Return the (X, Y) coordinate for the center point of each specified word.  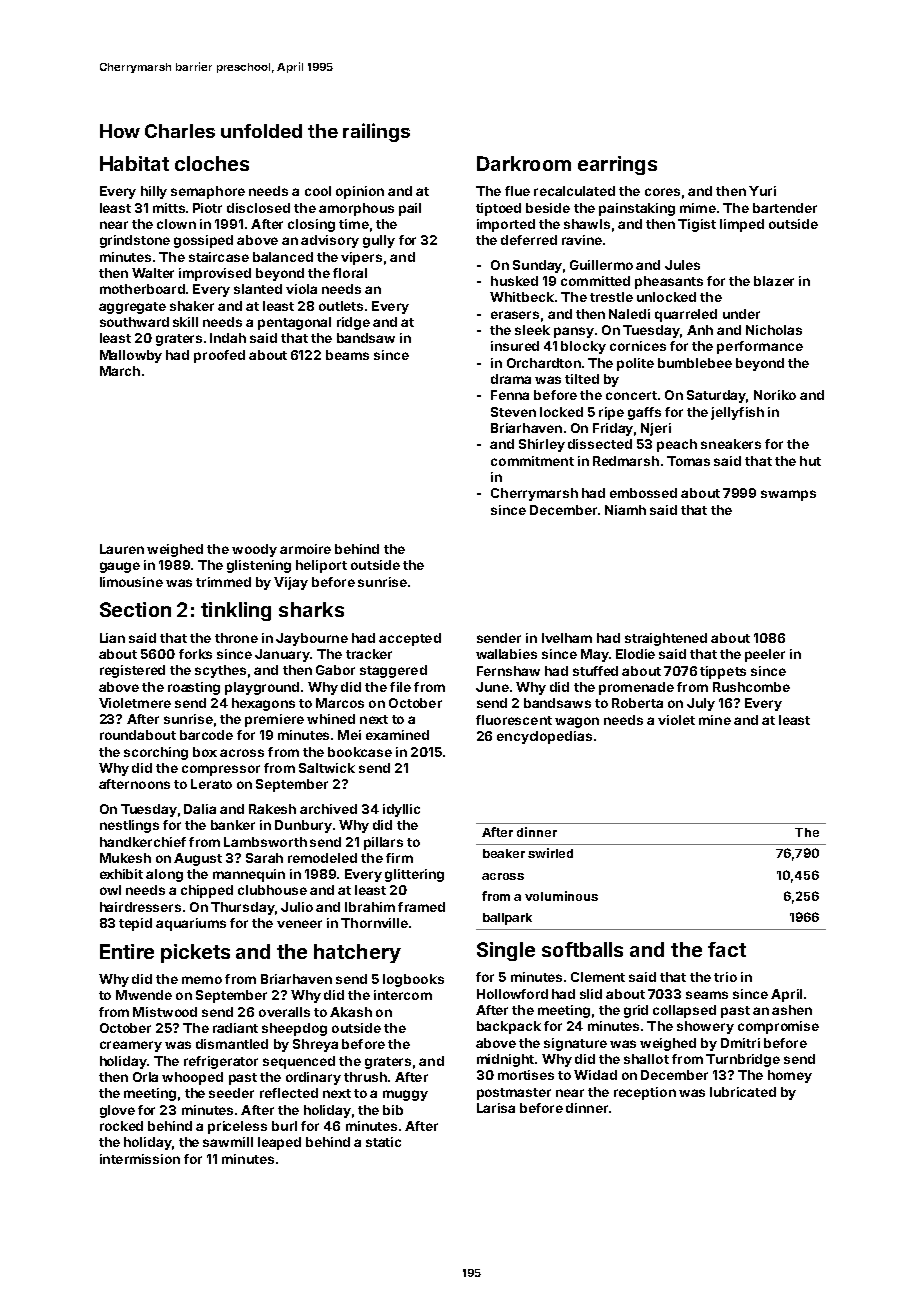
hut (810, 461)
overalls (284, 1012)
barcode (206, 735)
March (120, 371)
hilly (154, 192)
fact (727, 949)
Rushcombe (751, 687)
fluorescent (514, 720)
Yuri (762, 191)
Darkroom (524, 163)
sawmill (228, 1142)
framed (421, 907)
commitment (532, 461)
